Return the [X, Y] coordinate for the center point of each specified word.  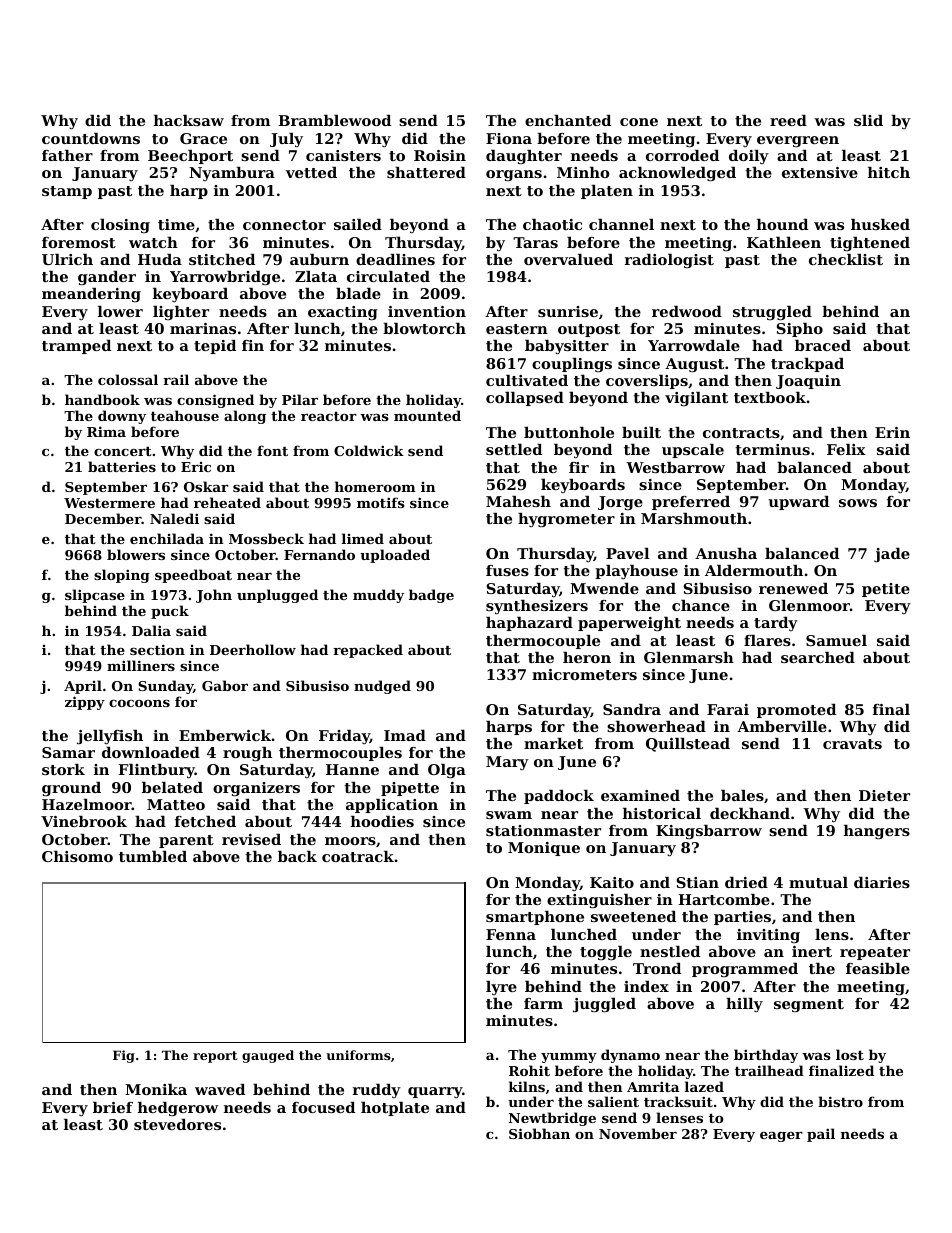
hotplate [395, 1109]
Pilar [300, 399]
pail [821, 1135]
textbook [770, 397]
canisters [343, 155]
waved [220, 1089]
